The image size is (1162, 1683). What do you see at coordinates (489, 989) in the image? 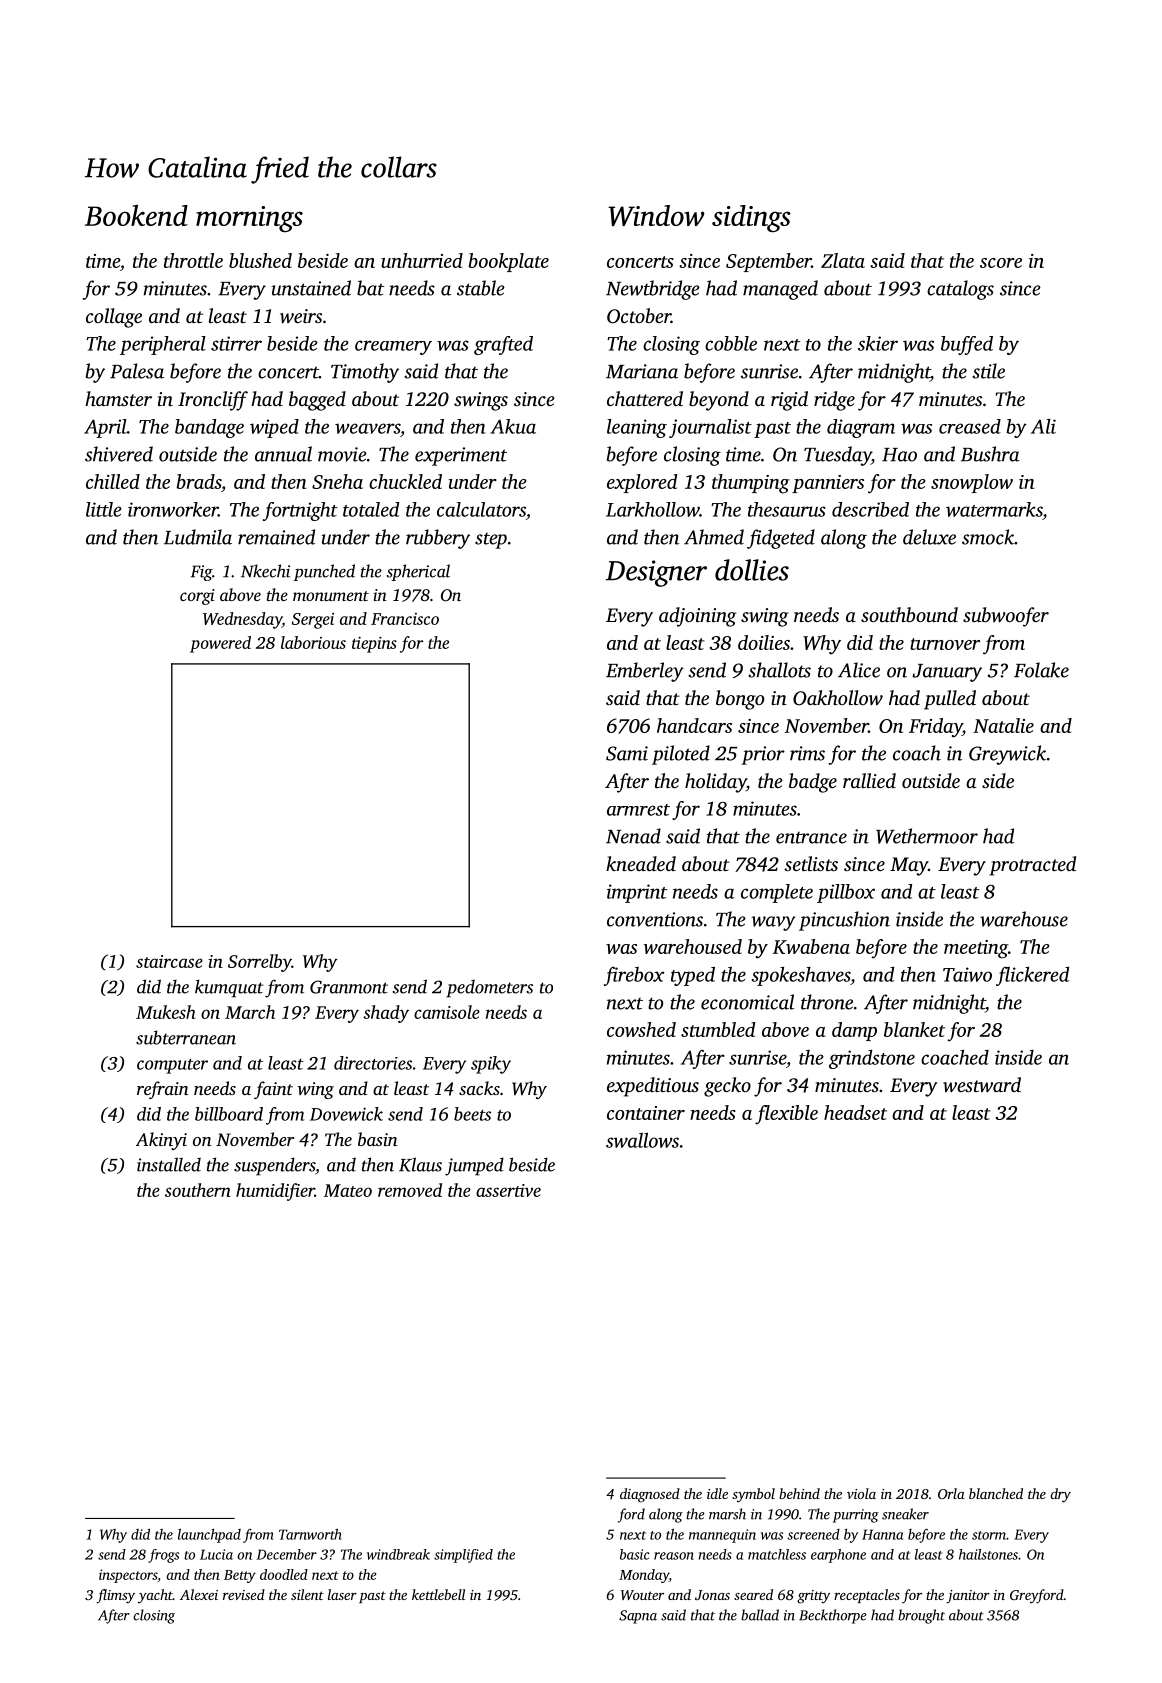
I see `pedometers` at bounding box center [489, 989].
